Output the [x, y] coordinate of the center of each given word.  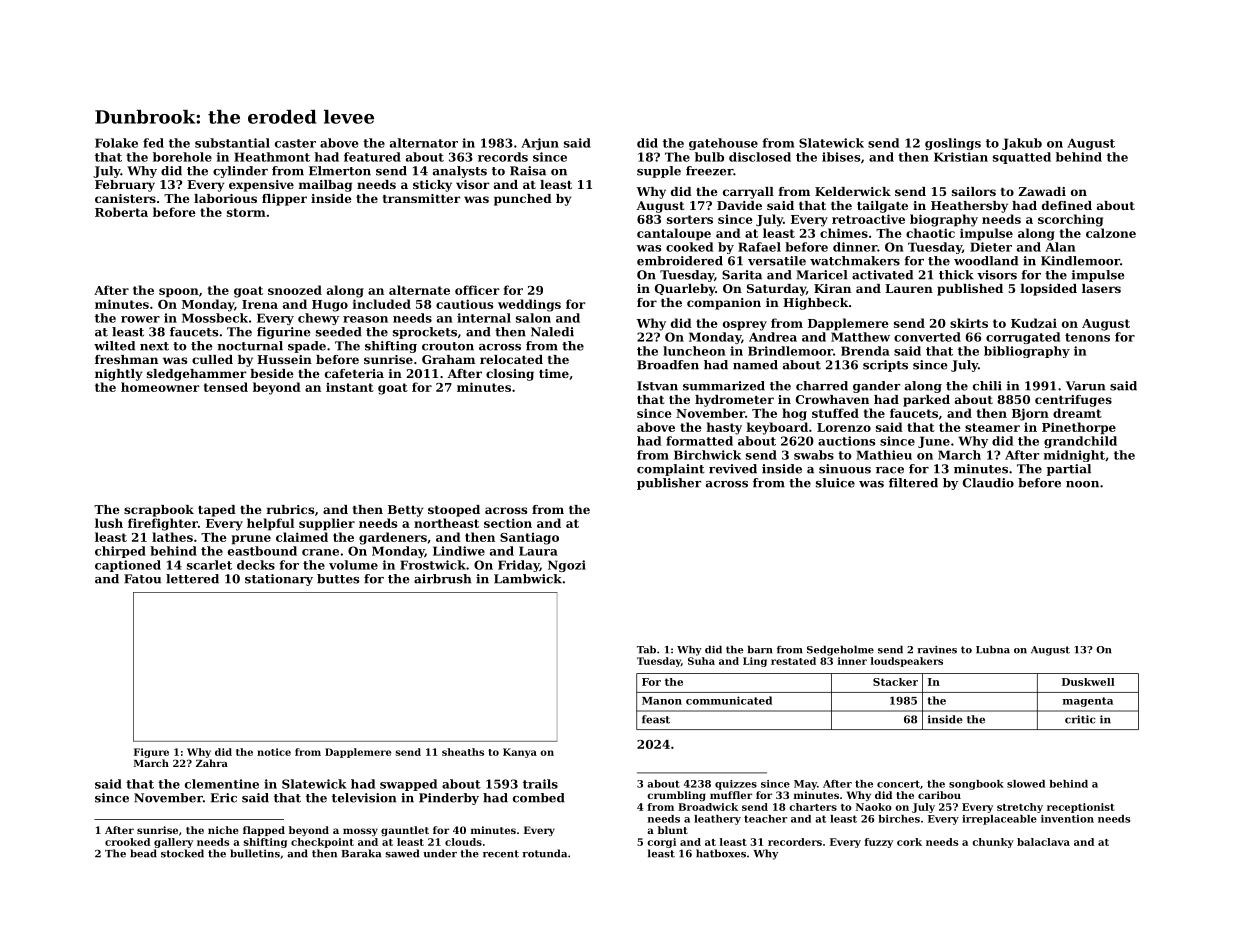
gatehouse [723, 144]
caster [295, 143]
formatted [699, 441]
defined [1067, 205]
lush [109, 523]
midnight [1074, 456]
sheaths [463, 752]
